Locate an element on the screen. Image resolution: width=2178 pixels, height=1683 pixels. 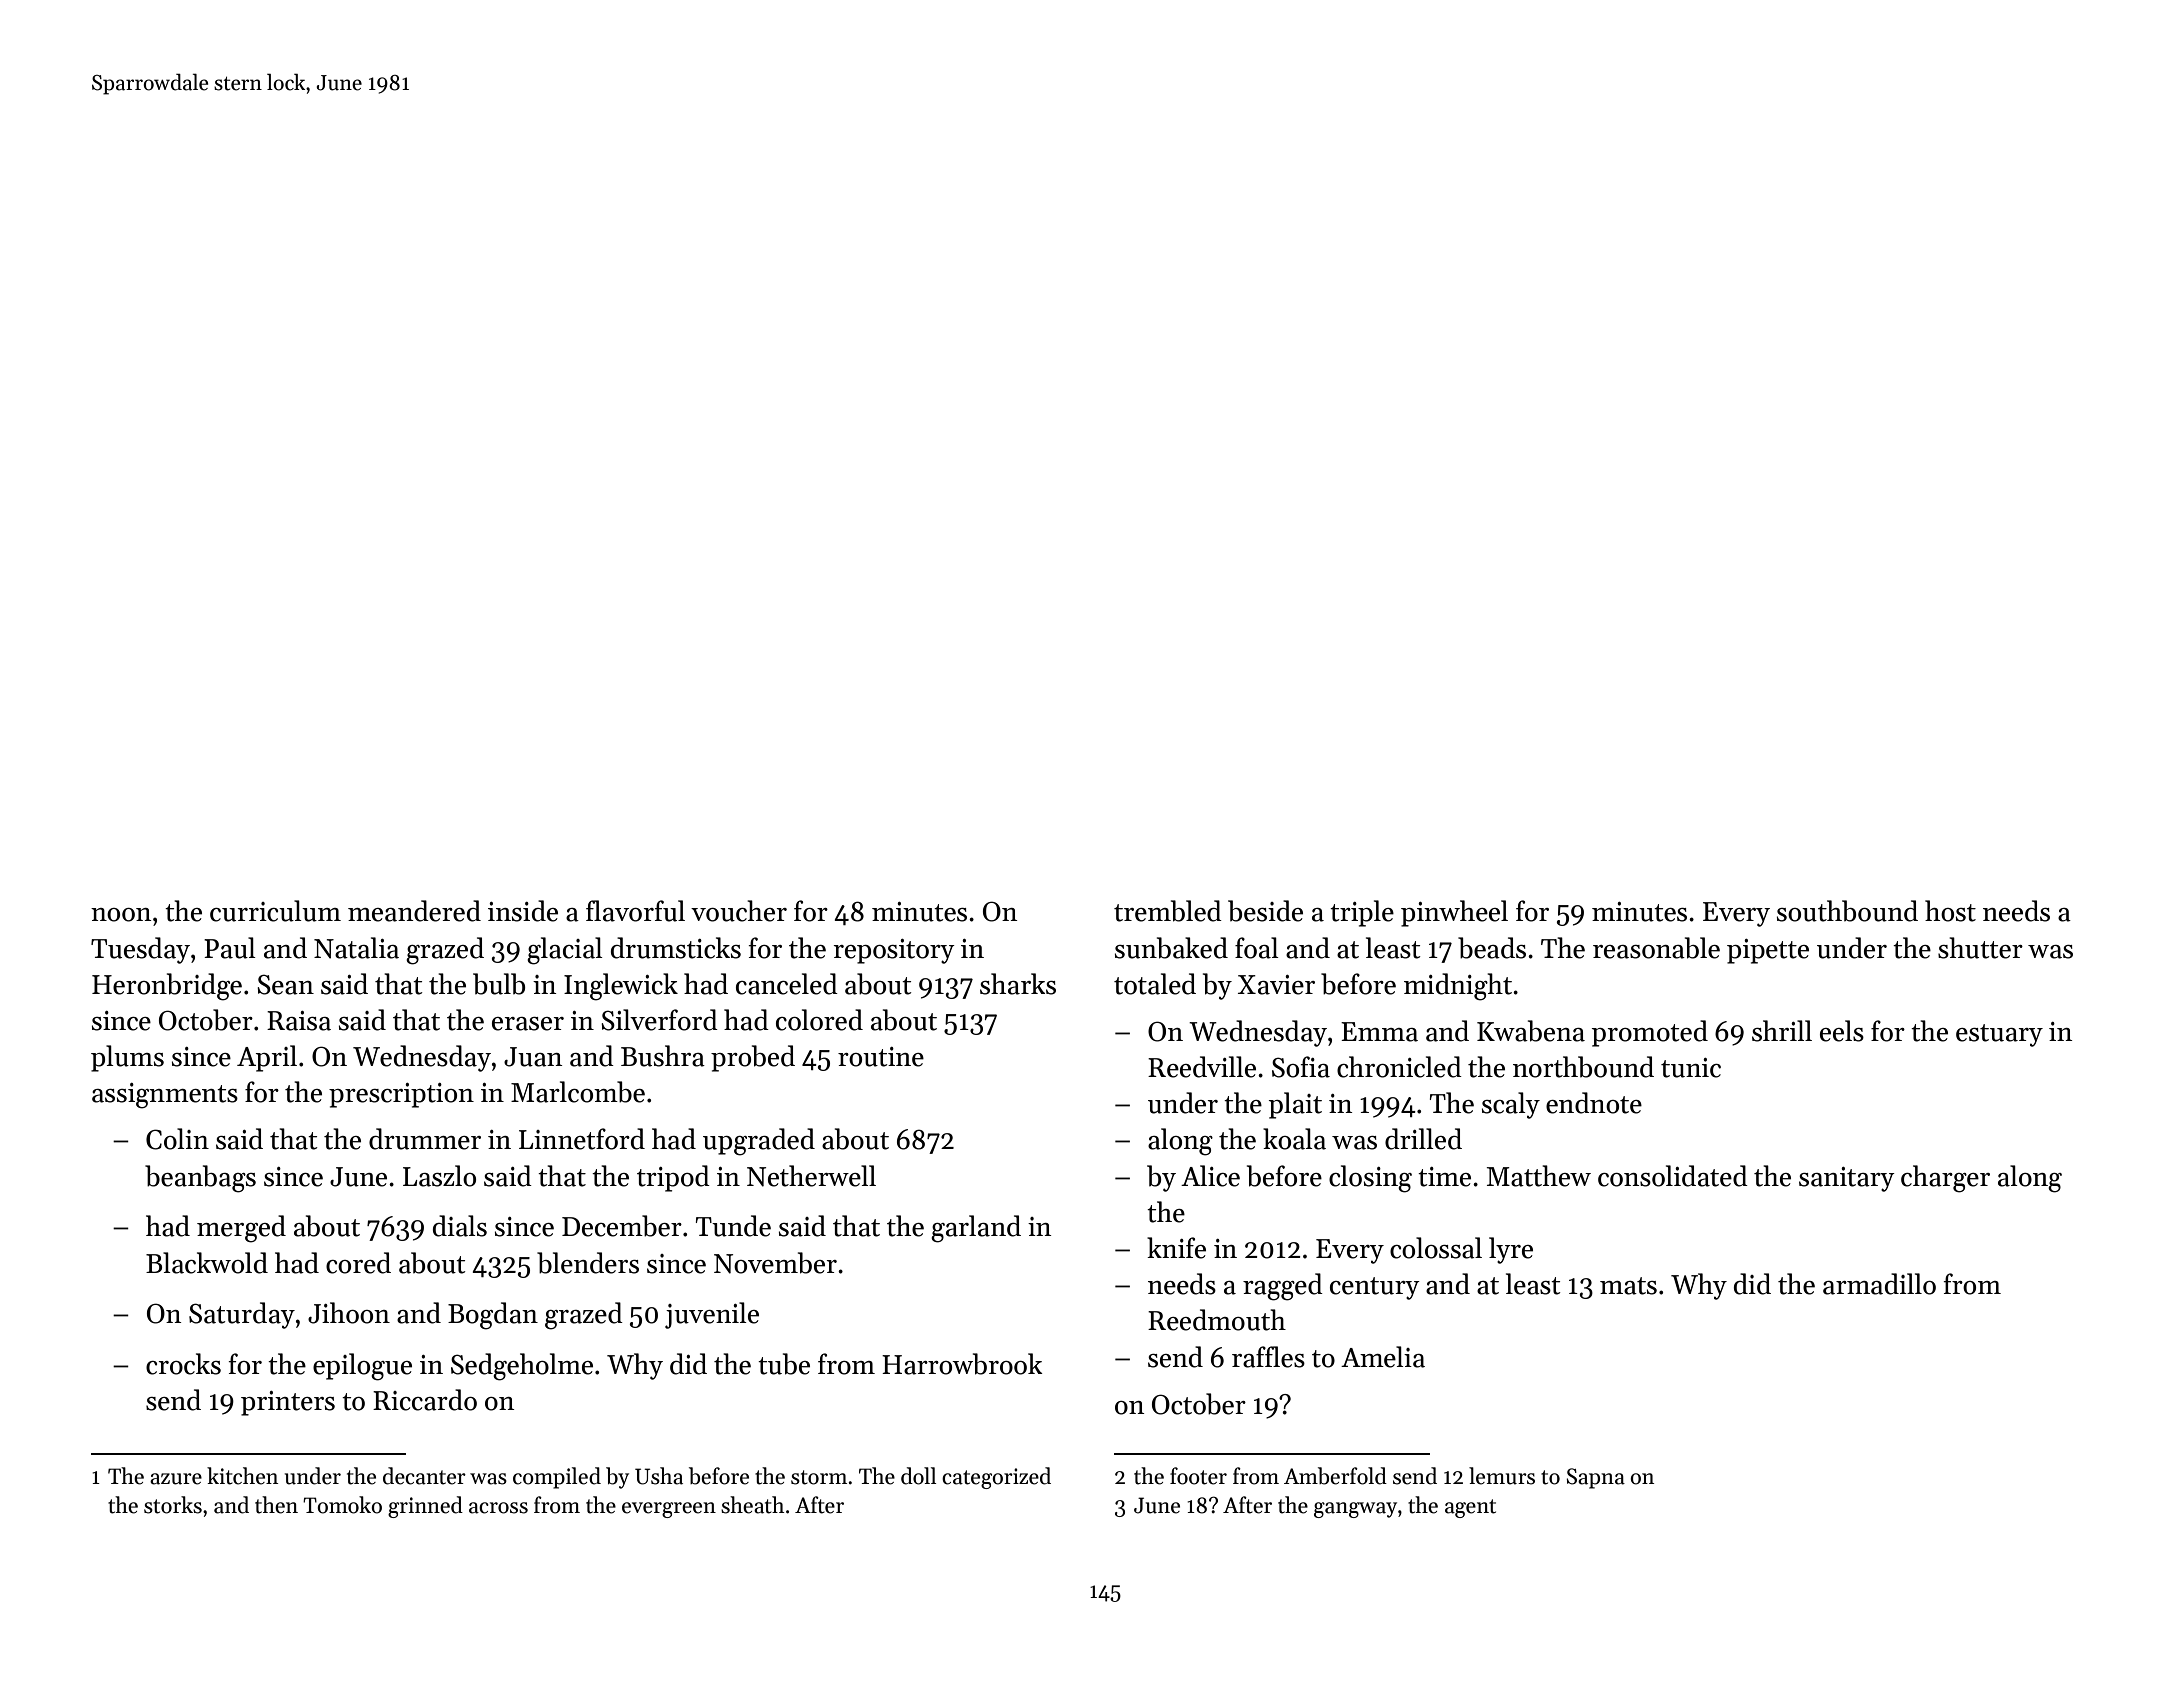
century is located at coordinates (1375, 1288).
